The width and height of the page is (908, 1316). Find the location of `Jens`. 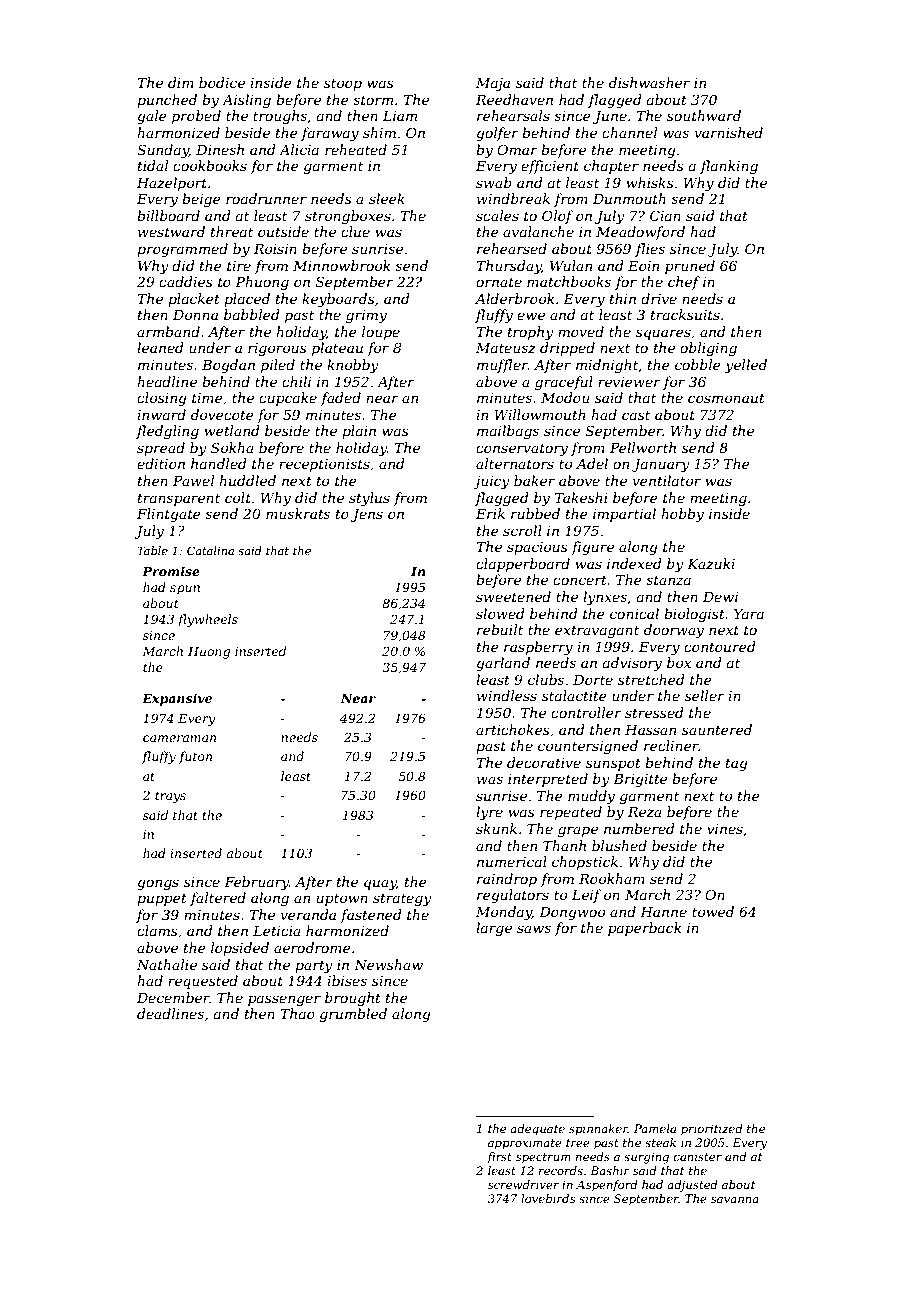

Jens is located at coordinates (367, 515).
